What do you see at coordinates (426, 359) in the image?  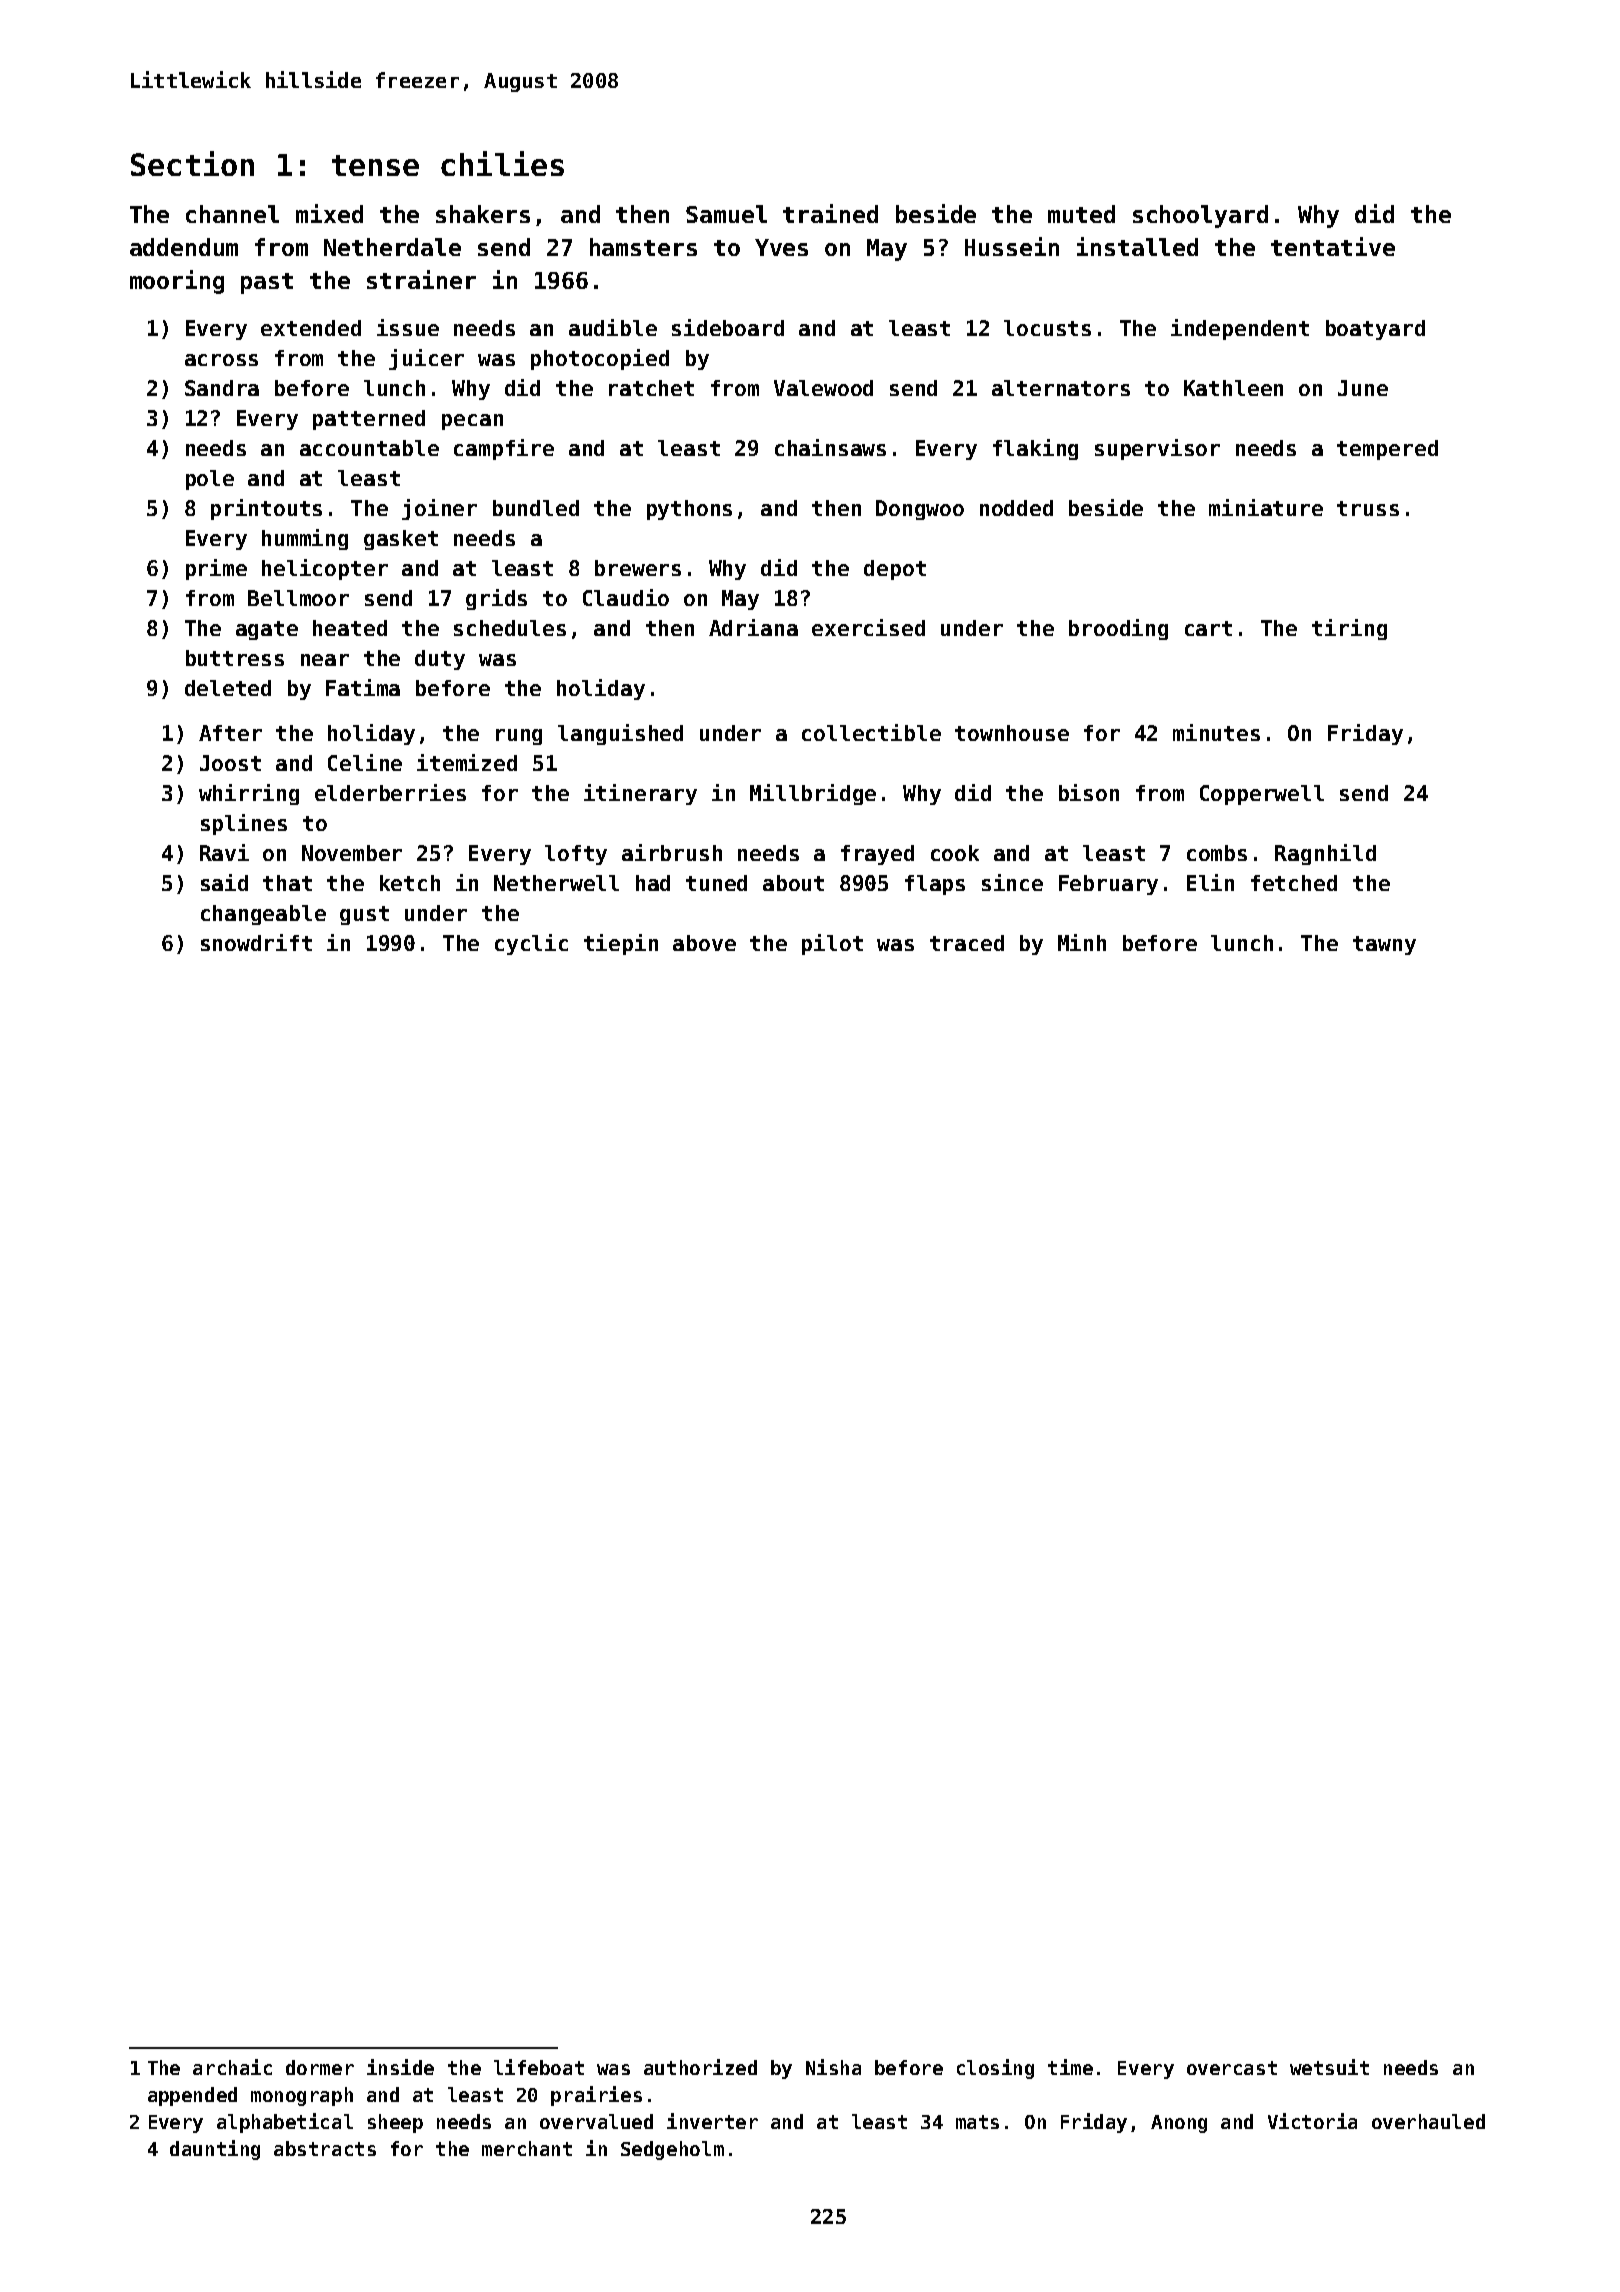 I see `juicer` at bounding box center [426, 359].
